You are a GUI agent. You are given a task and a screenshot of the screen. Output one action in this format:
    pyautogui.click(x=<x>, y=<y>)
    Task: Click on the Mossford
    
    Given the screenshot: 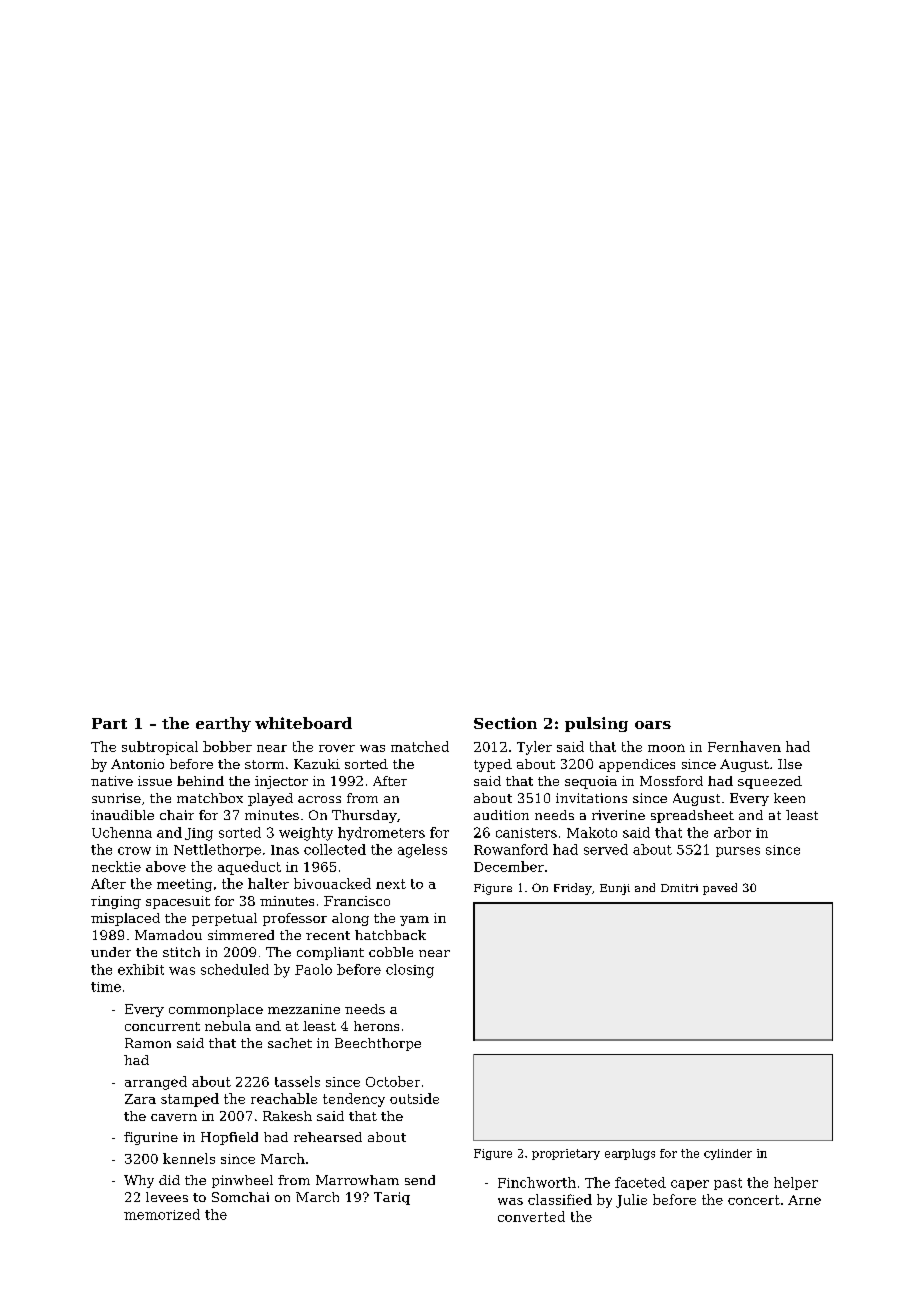 What is the action you would take?
    pyautogui.click(x=671, y=781)
